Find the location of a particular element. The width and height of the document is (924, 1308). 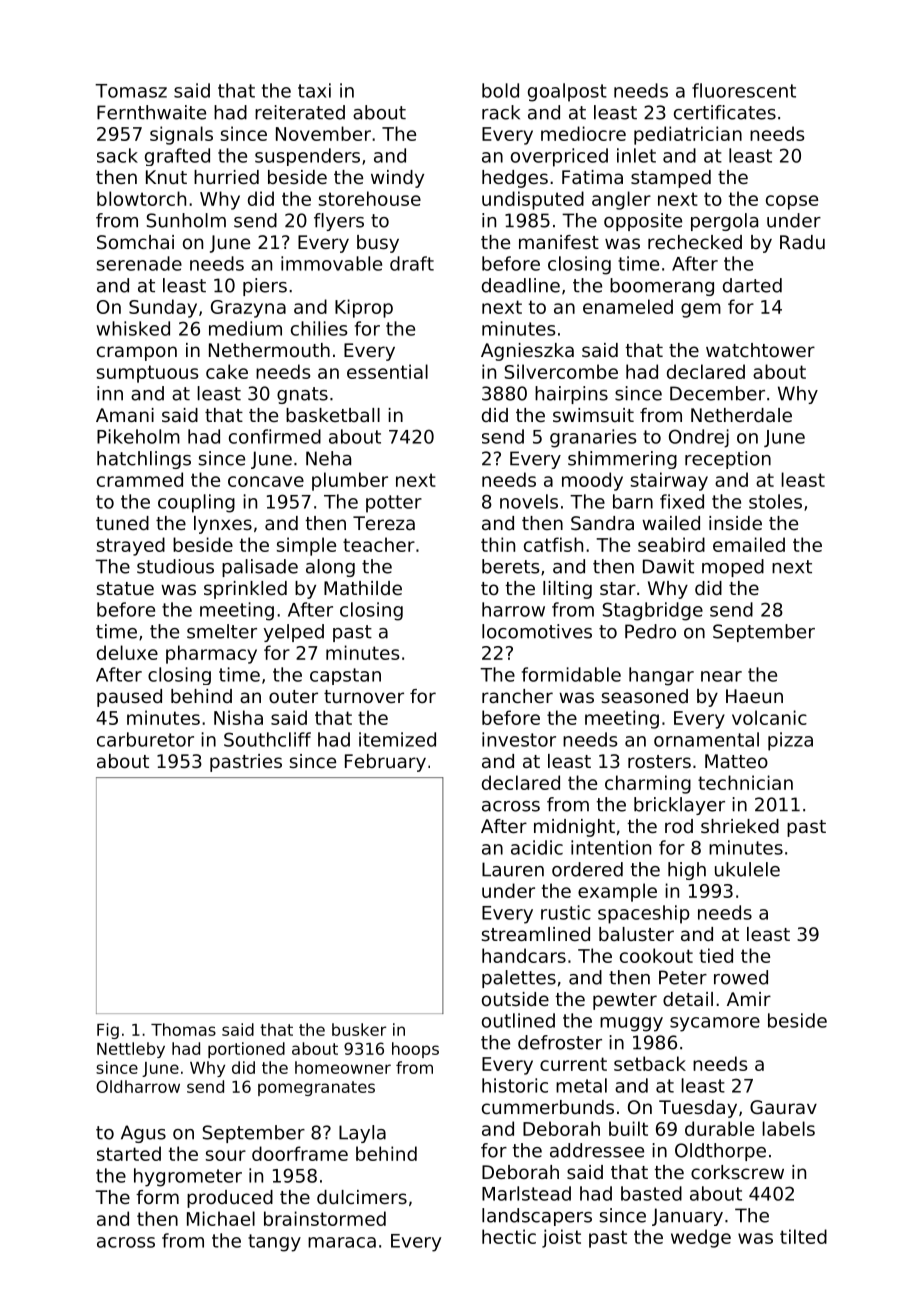

Gaurav is located at coordinates (783, 1107).
